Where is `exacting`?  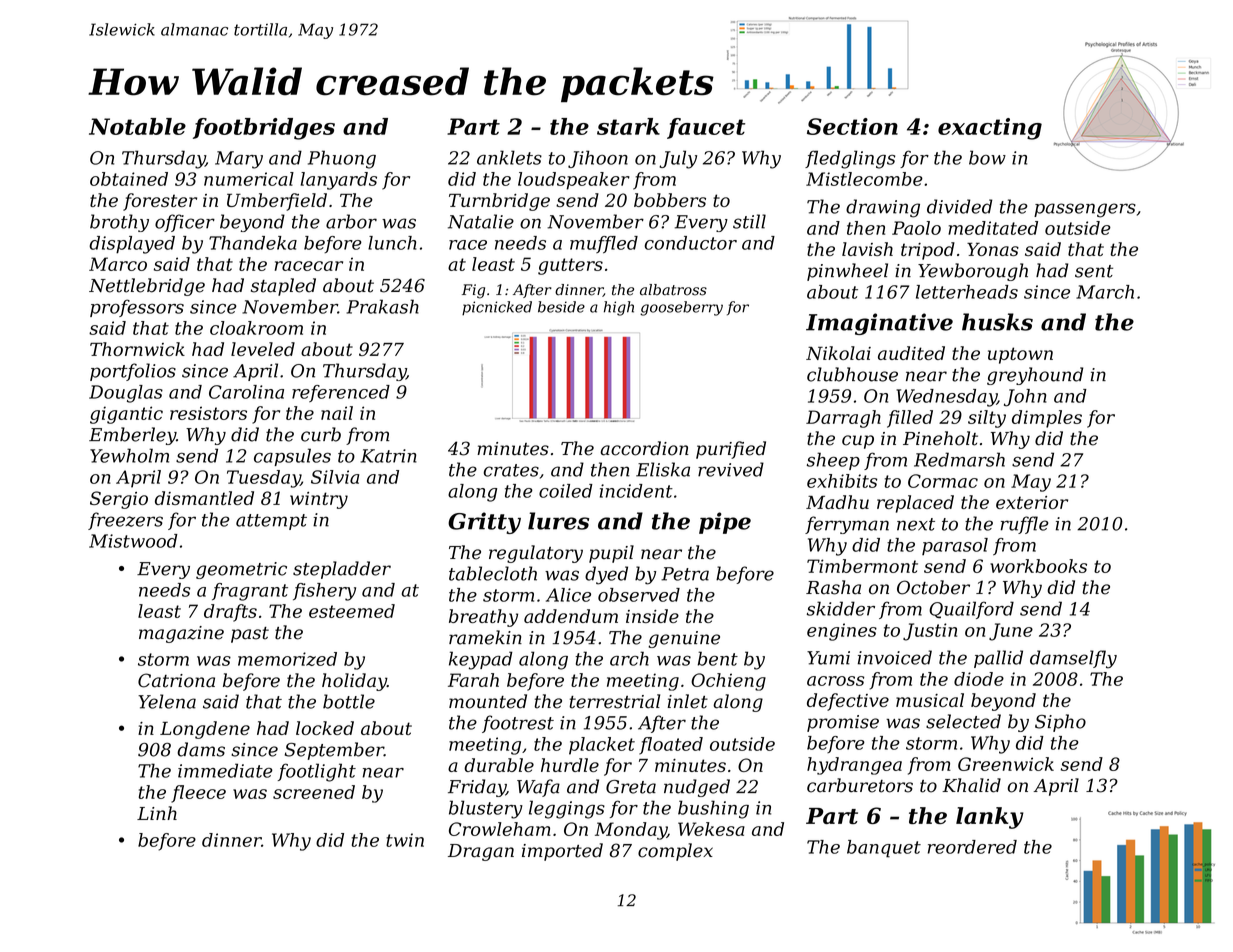
exacting is located at coordinates (990, 129).
